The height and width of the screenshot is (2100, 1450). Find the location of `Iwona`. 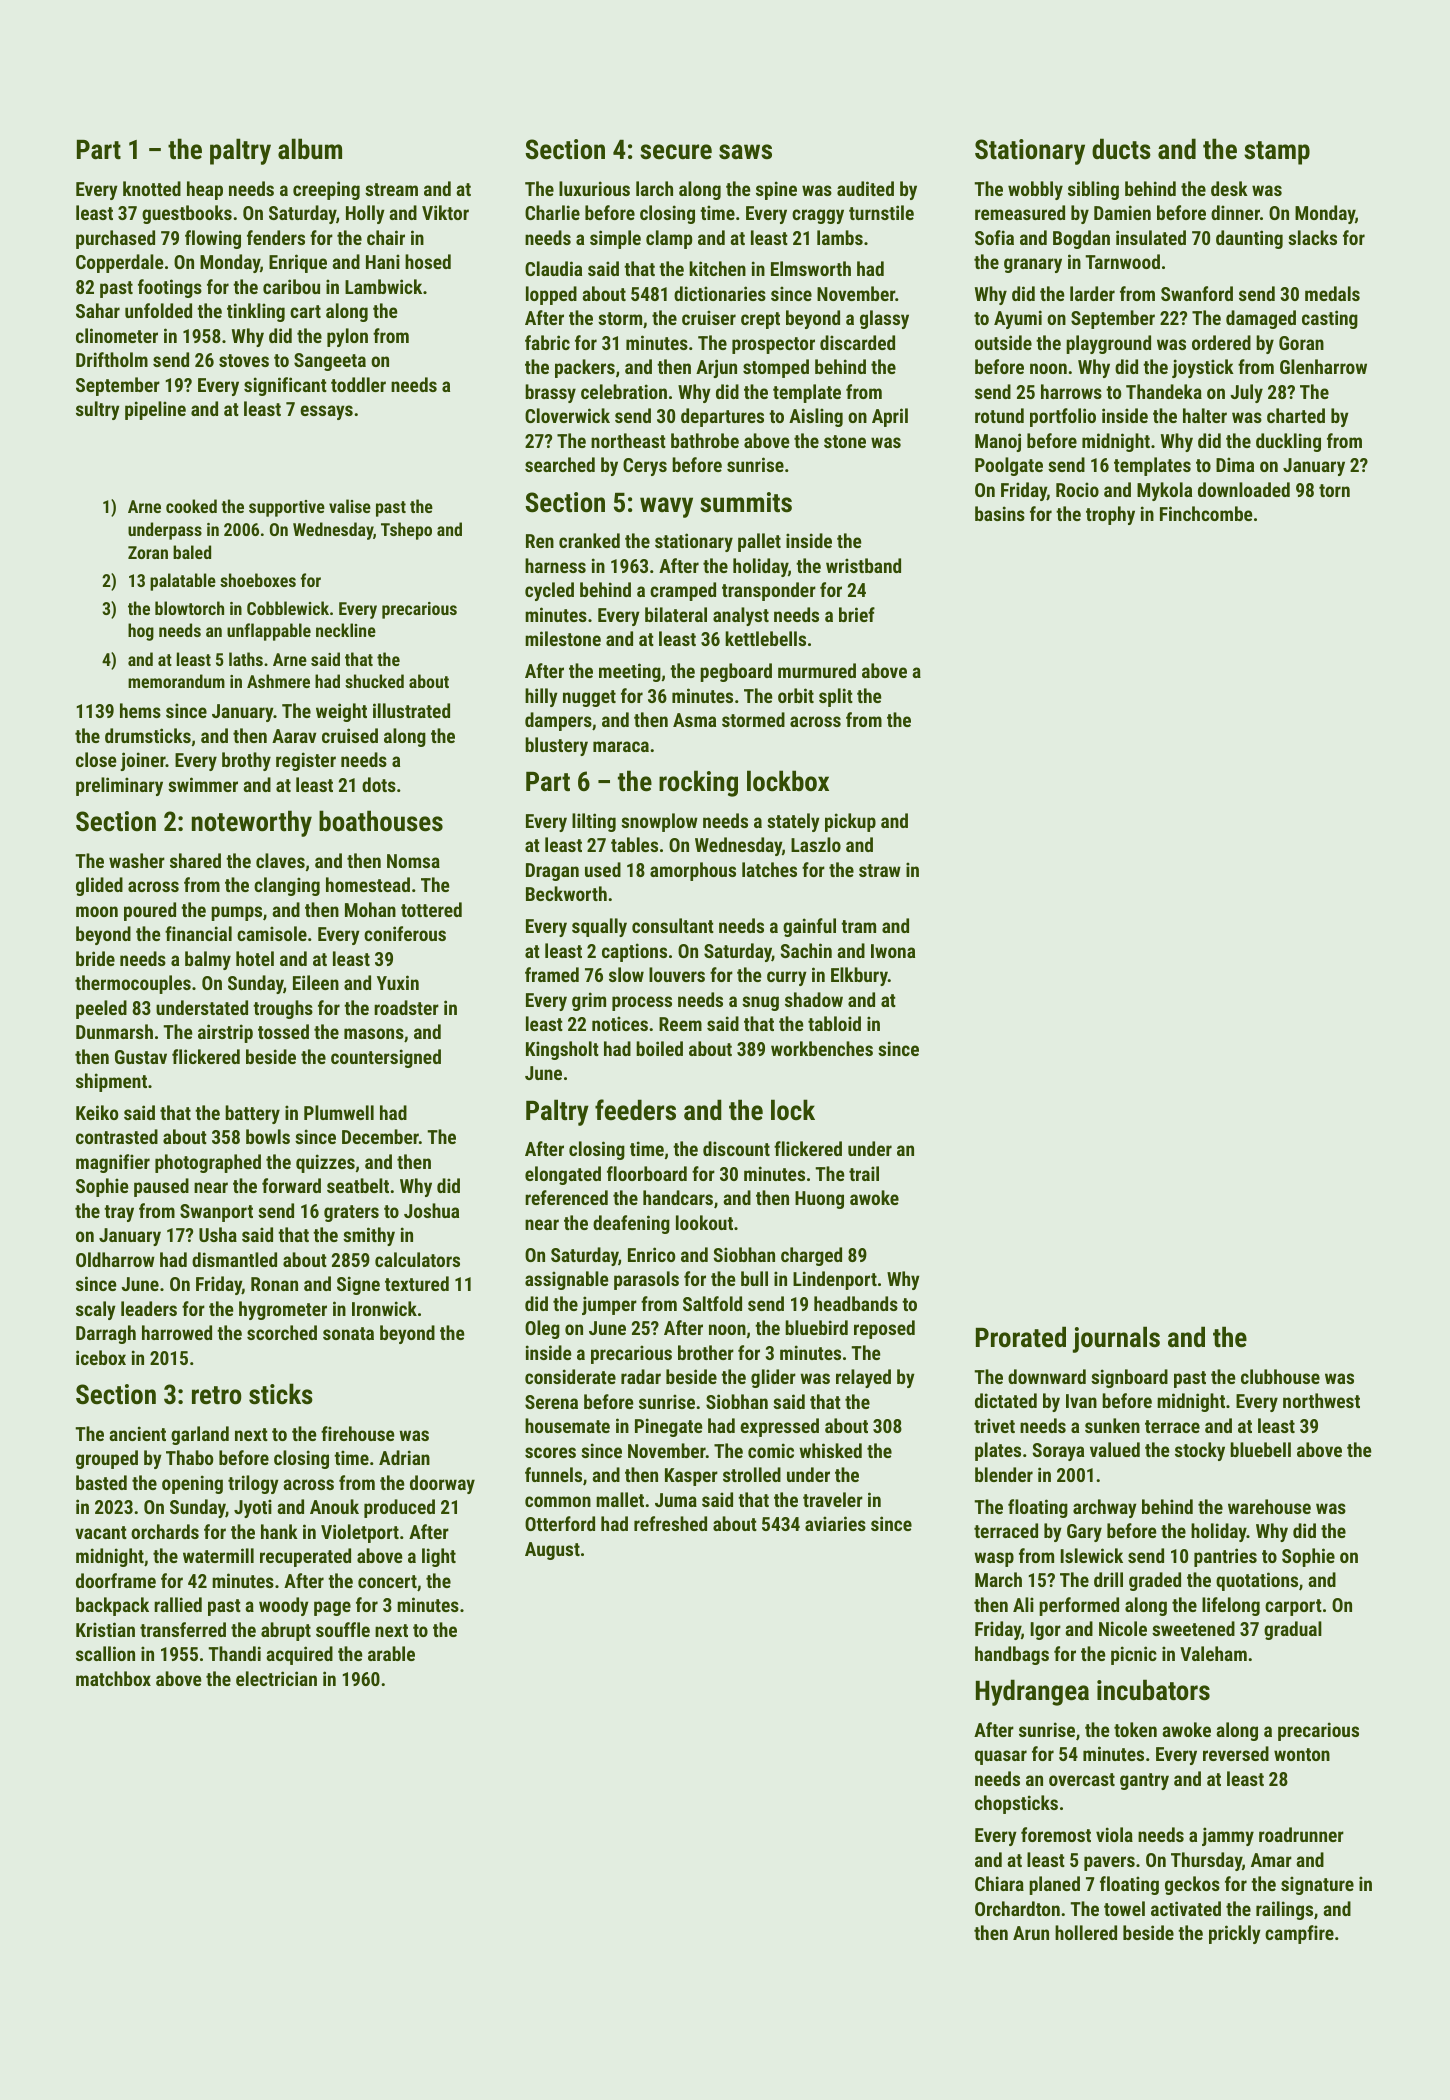

Iwona is located at coordinates (893, 951).
